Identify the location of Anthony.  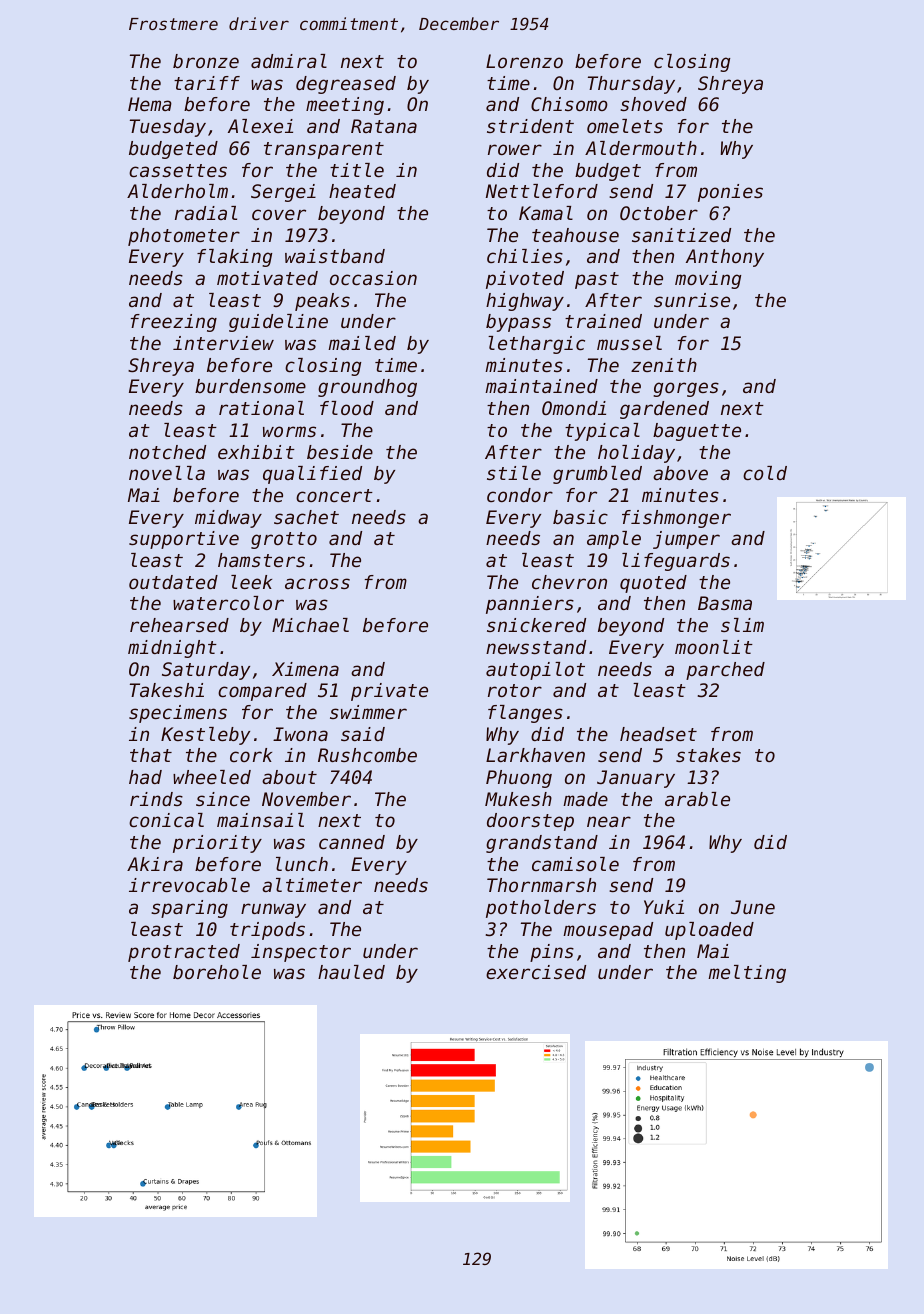
(725, 258).
